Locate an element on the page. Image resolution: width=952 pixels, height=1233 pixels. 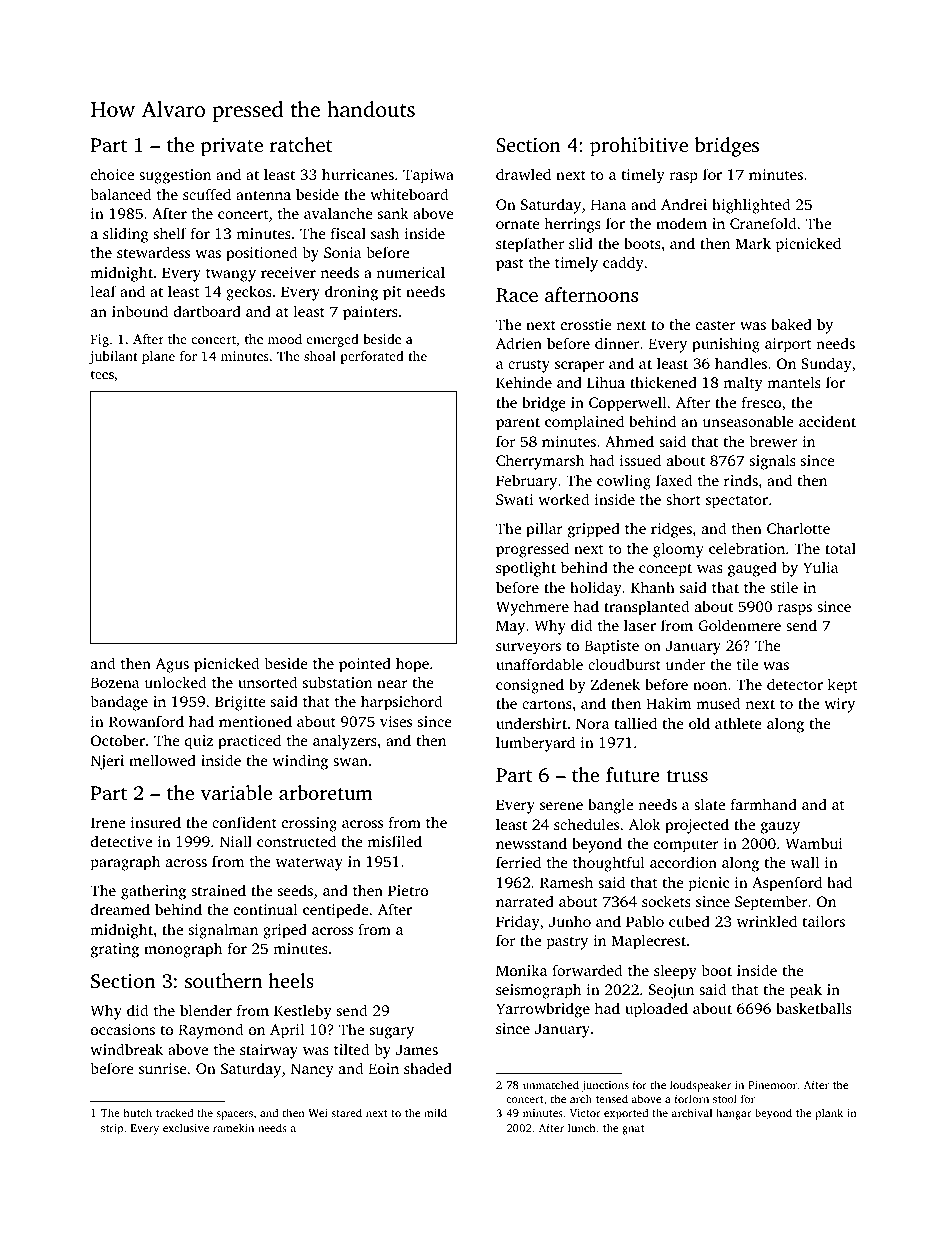
progressed is located at coordinates (532, 550).
